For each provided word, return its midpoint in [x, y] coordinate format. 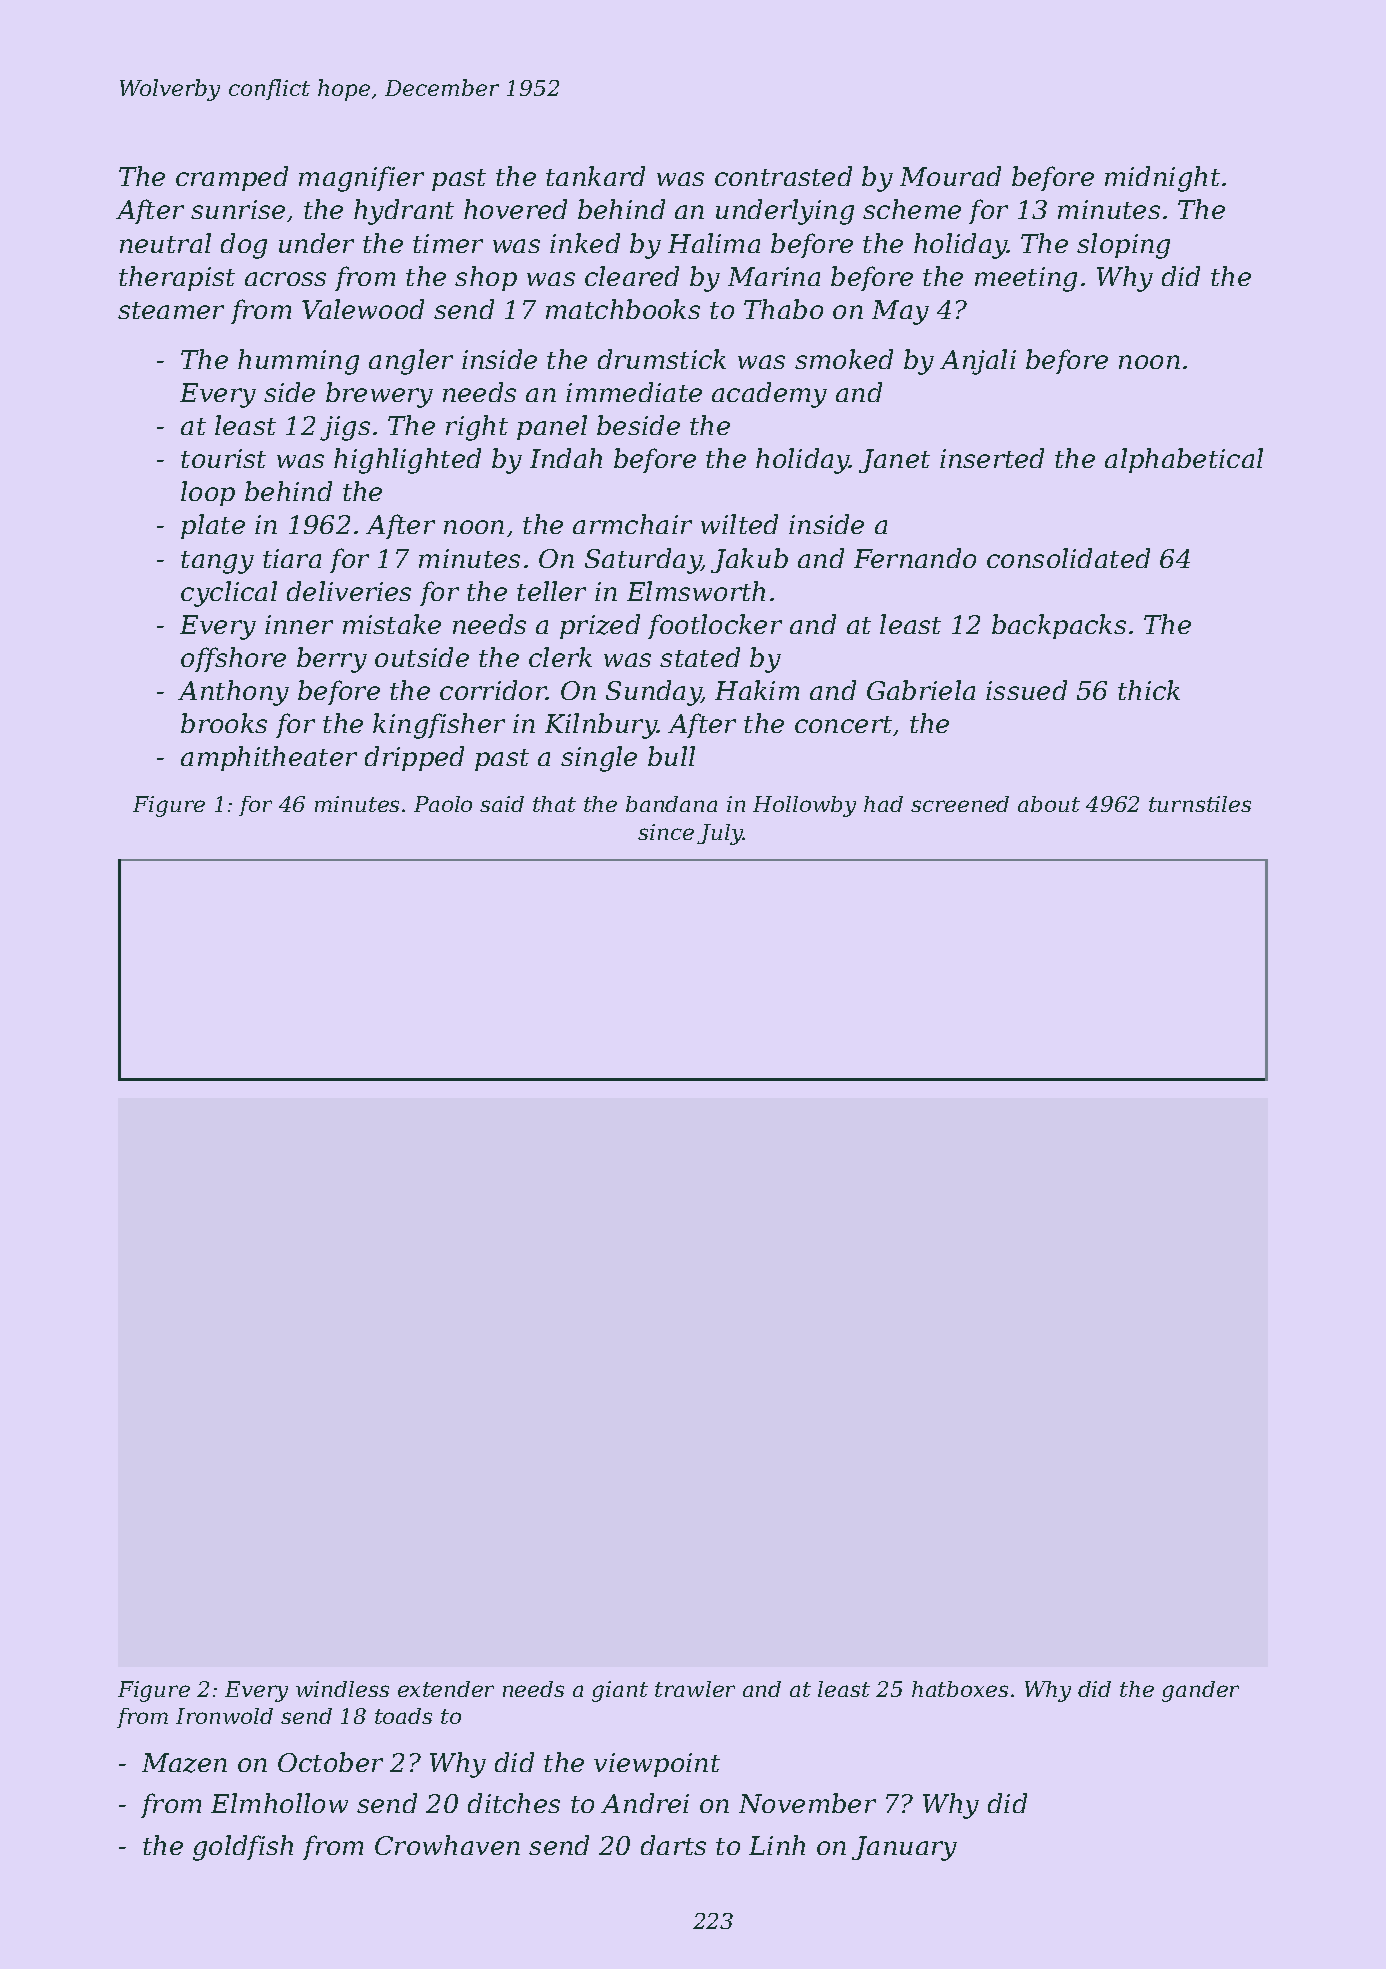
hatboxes [960, 1689]
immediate [634, 392]
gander [1200, 1691]
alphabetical [1184, 460]
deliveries [349, 591]
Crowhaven [447, 1845]
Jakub [749, 560]
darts [673, 1845]
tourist [223, 458]
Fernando [915, 558]
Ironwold [224, 1716]
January [904, 1848]
